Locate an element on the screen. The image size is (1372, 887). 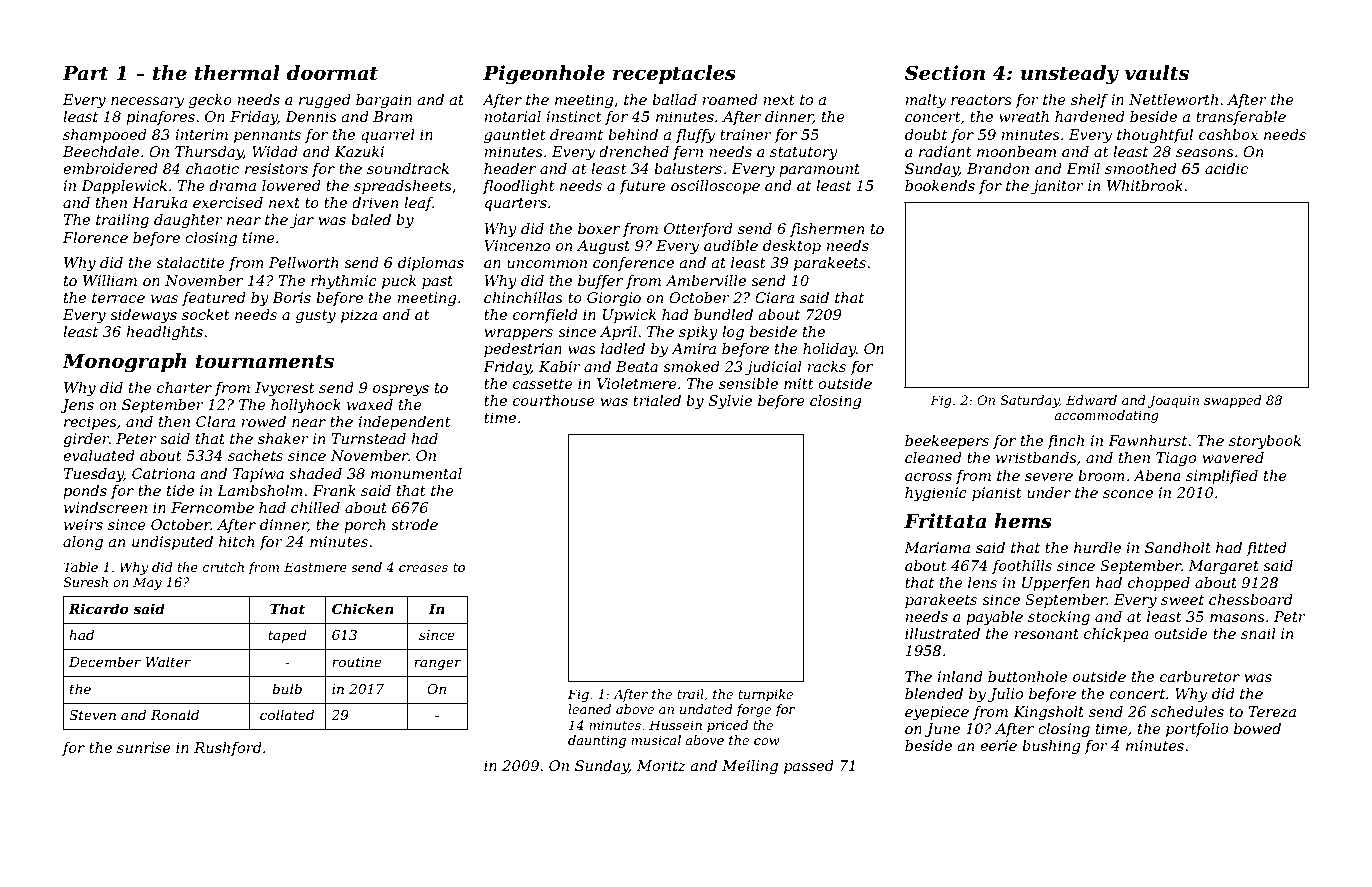
seasons is located at coordinates (1205, 153).
